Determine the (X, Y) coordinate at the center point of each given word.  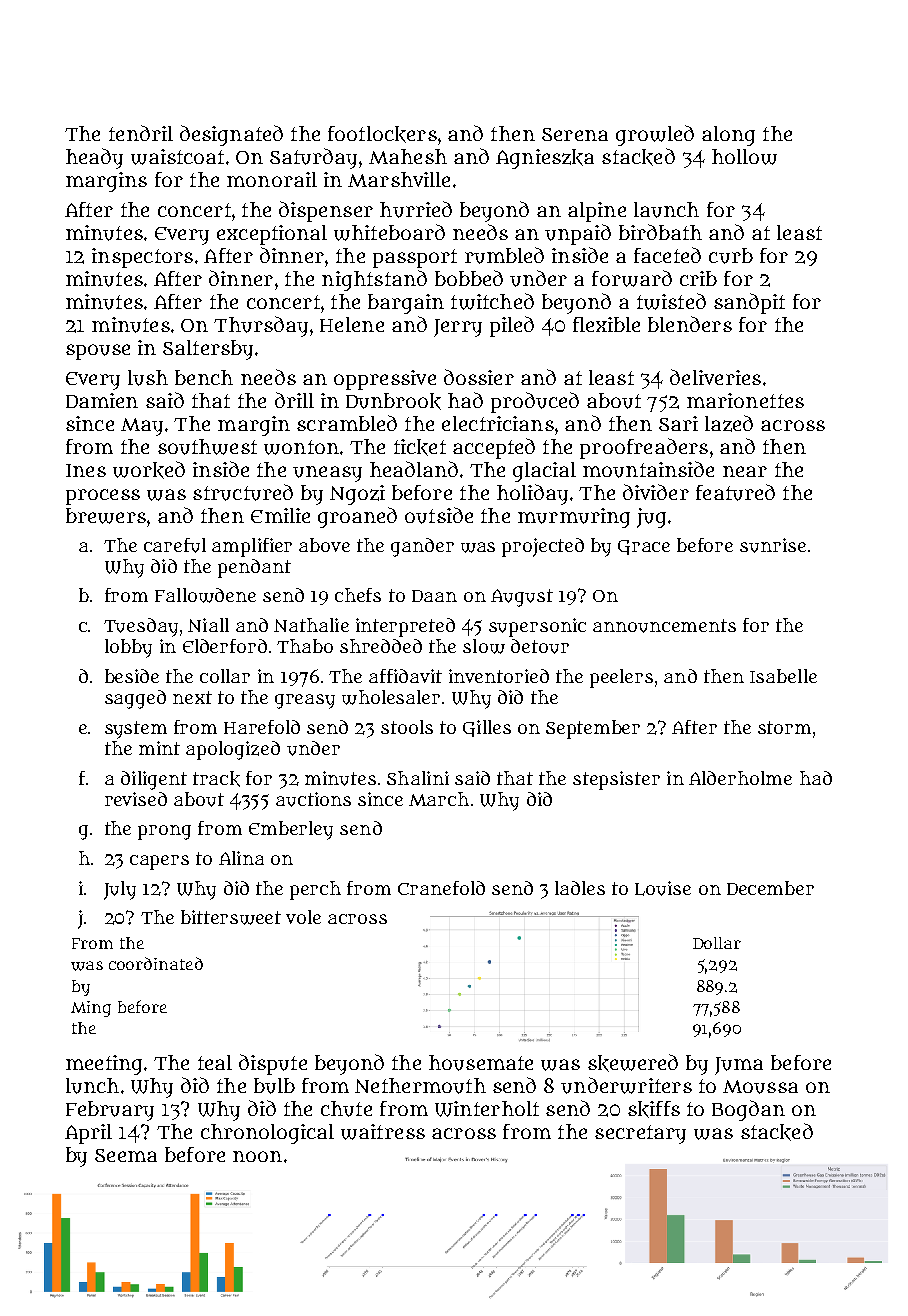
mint (159, 748)
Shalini (418, 778)
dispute (273, 1064)
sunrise (773, 545)
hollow (744, 157)
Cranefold (441, 888)
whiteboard (389, 232)
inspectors (142, 258)
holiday (532, 494)
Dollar (717, 943)
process (103, 497)
